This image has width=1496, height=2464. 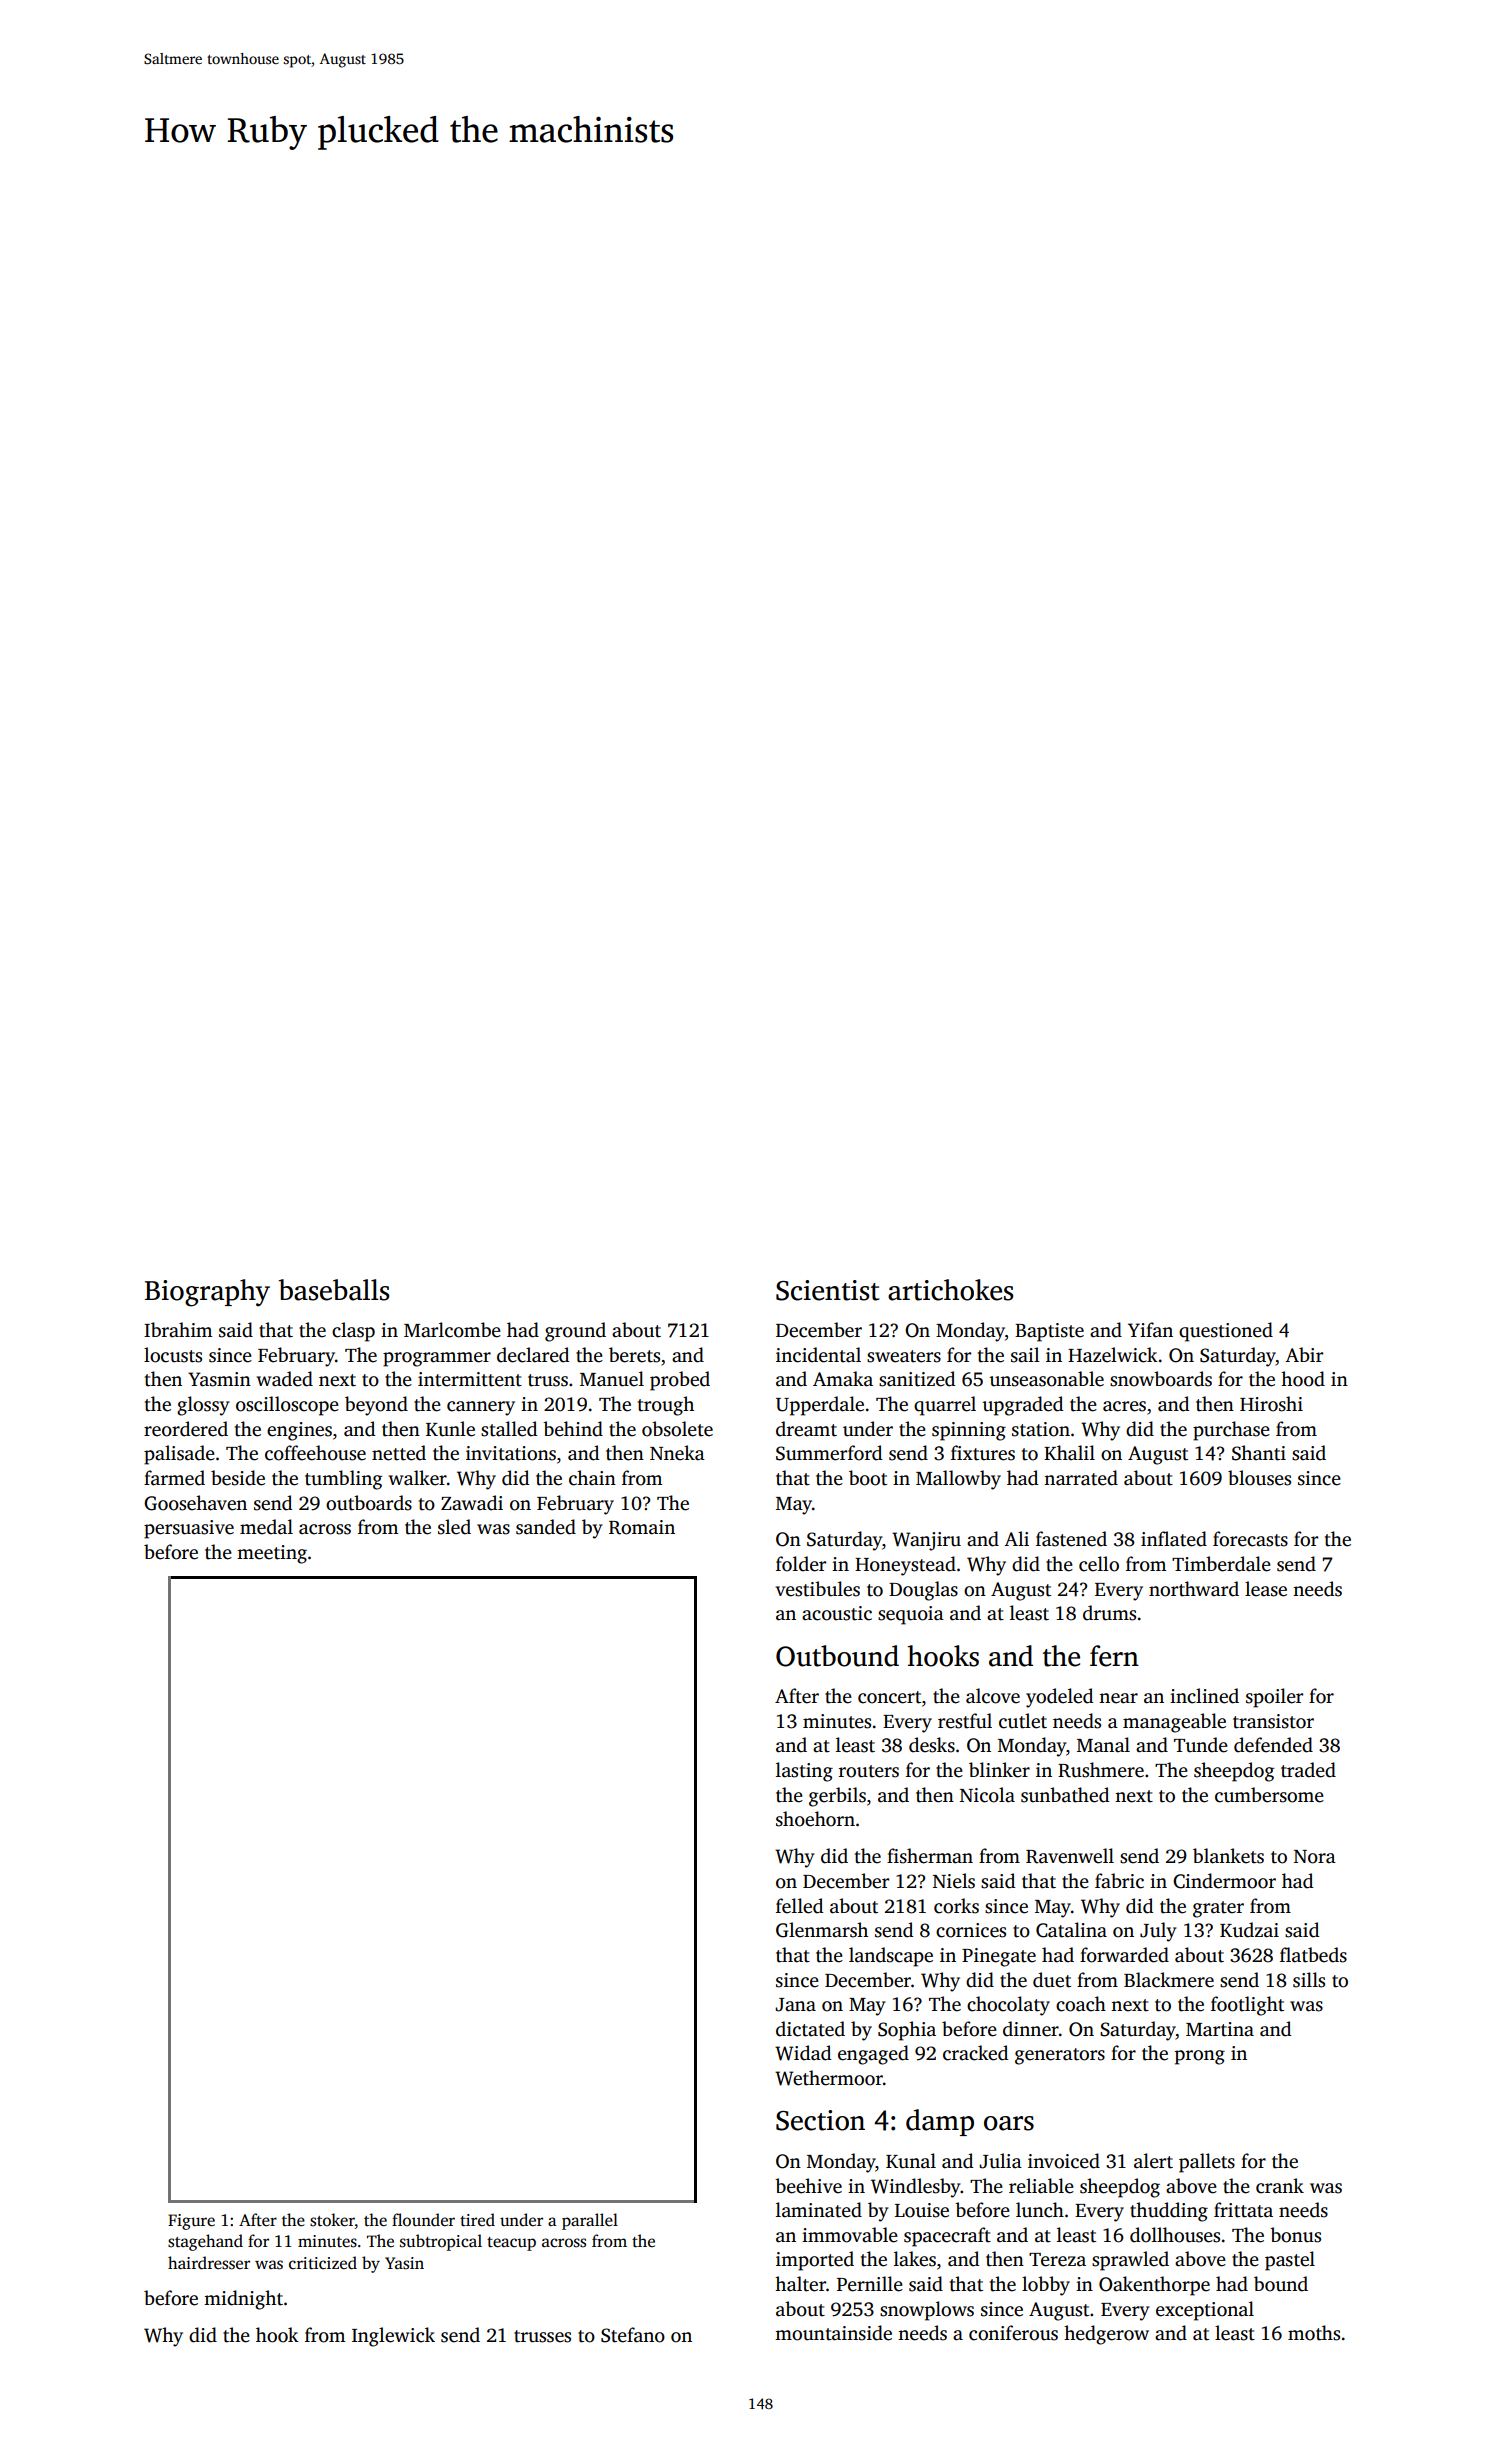 What do you see at coordinates (1060, 2056) in the image?
I see `generators` at bounding box center [1060, 2056].
